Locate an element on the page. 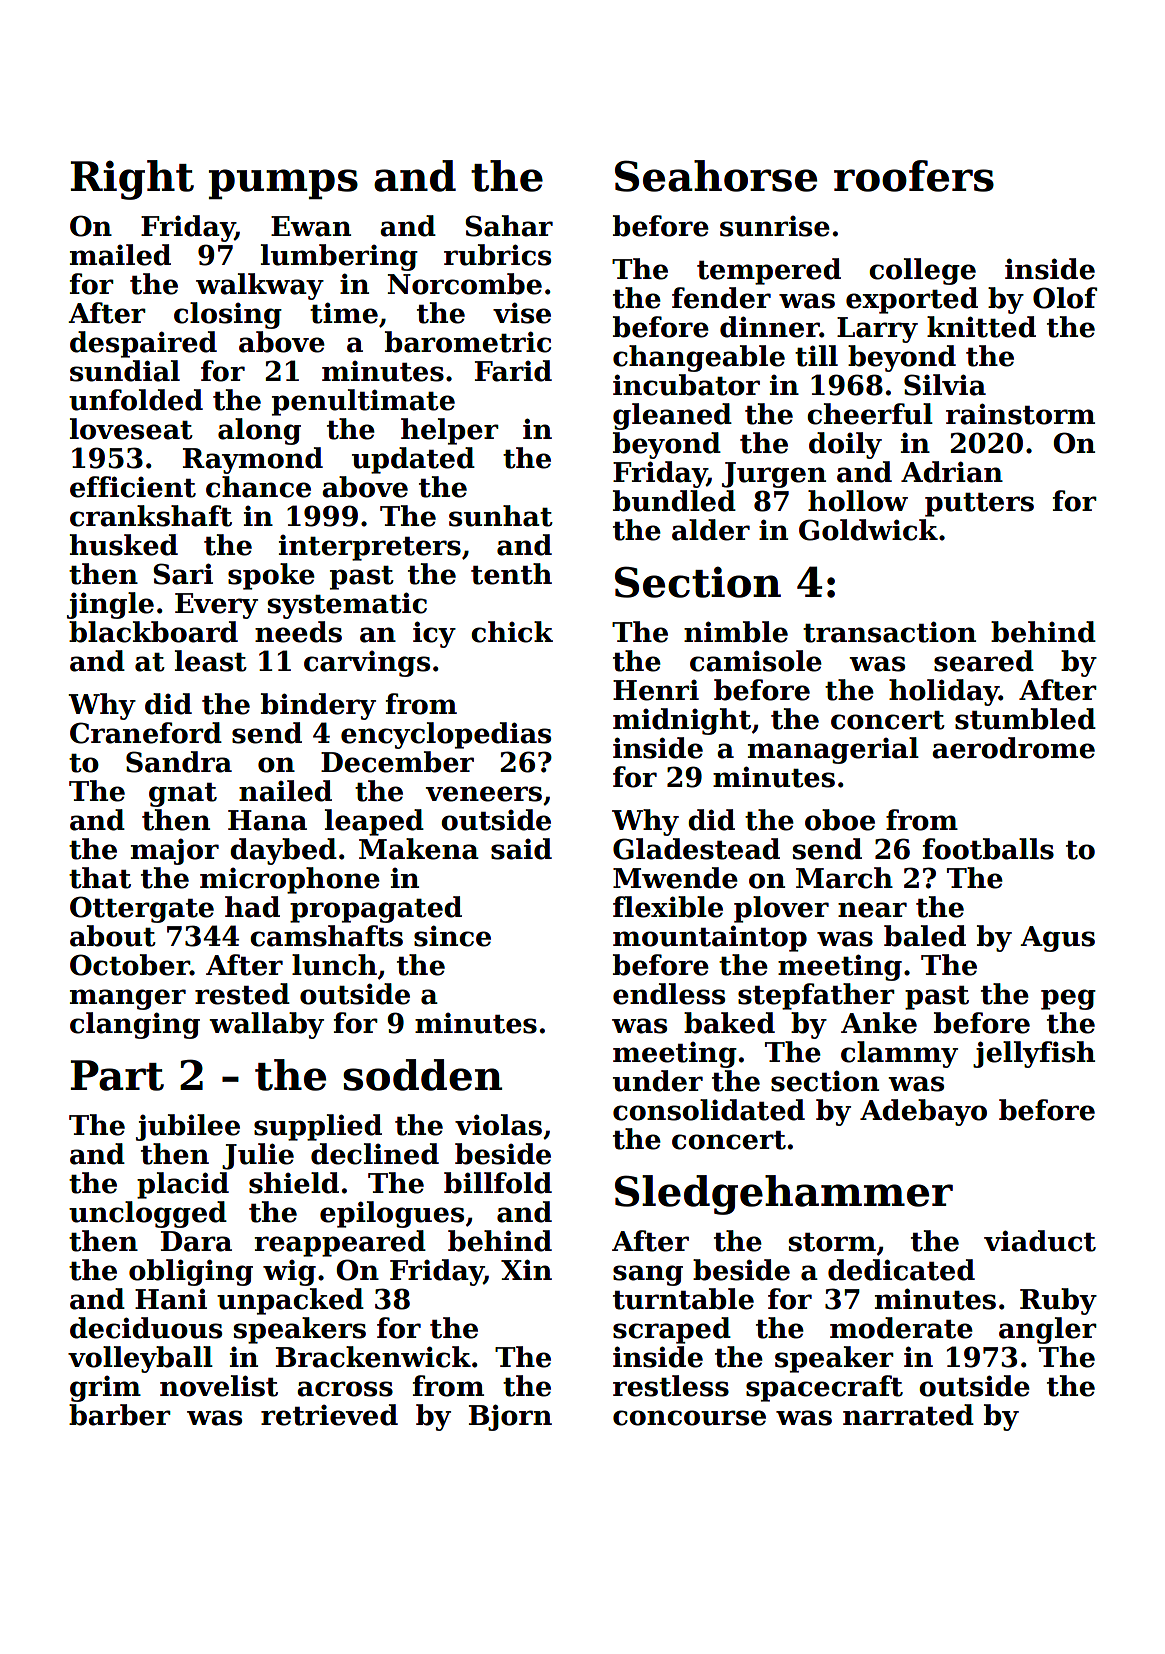  managerial is located at coordinates (833, 750).
